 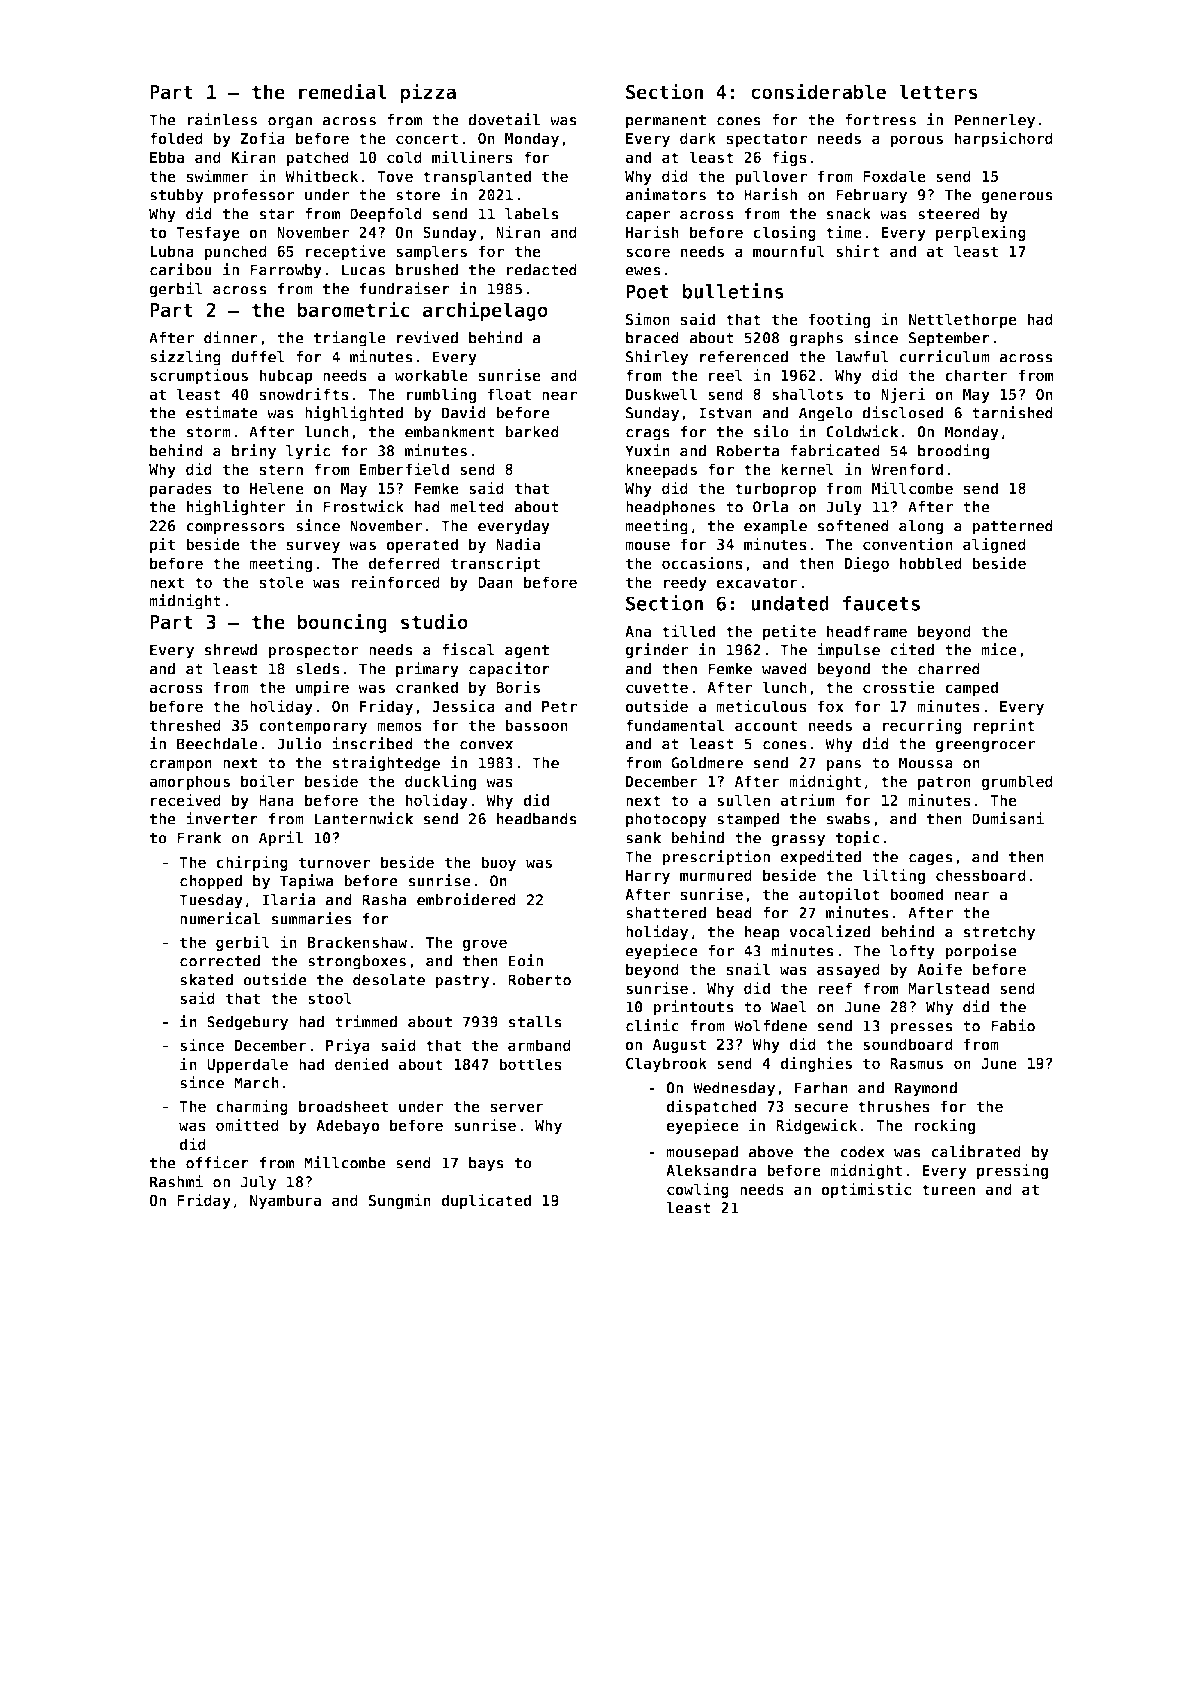 I want to click on generous, so click(x=1017, y=198).
